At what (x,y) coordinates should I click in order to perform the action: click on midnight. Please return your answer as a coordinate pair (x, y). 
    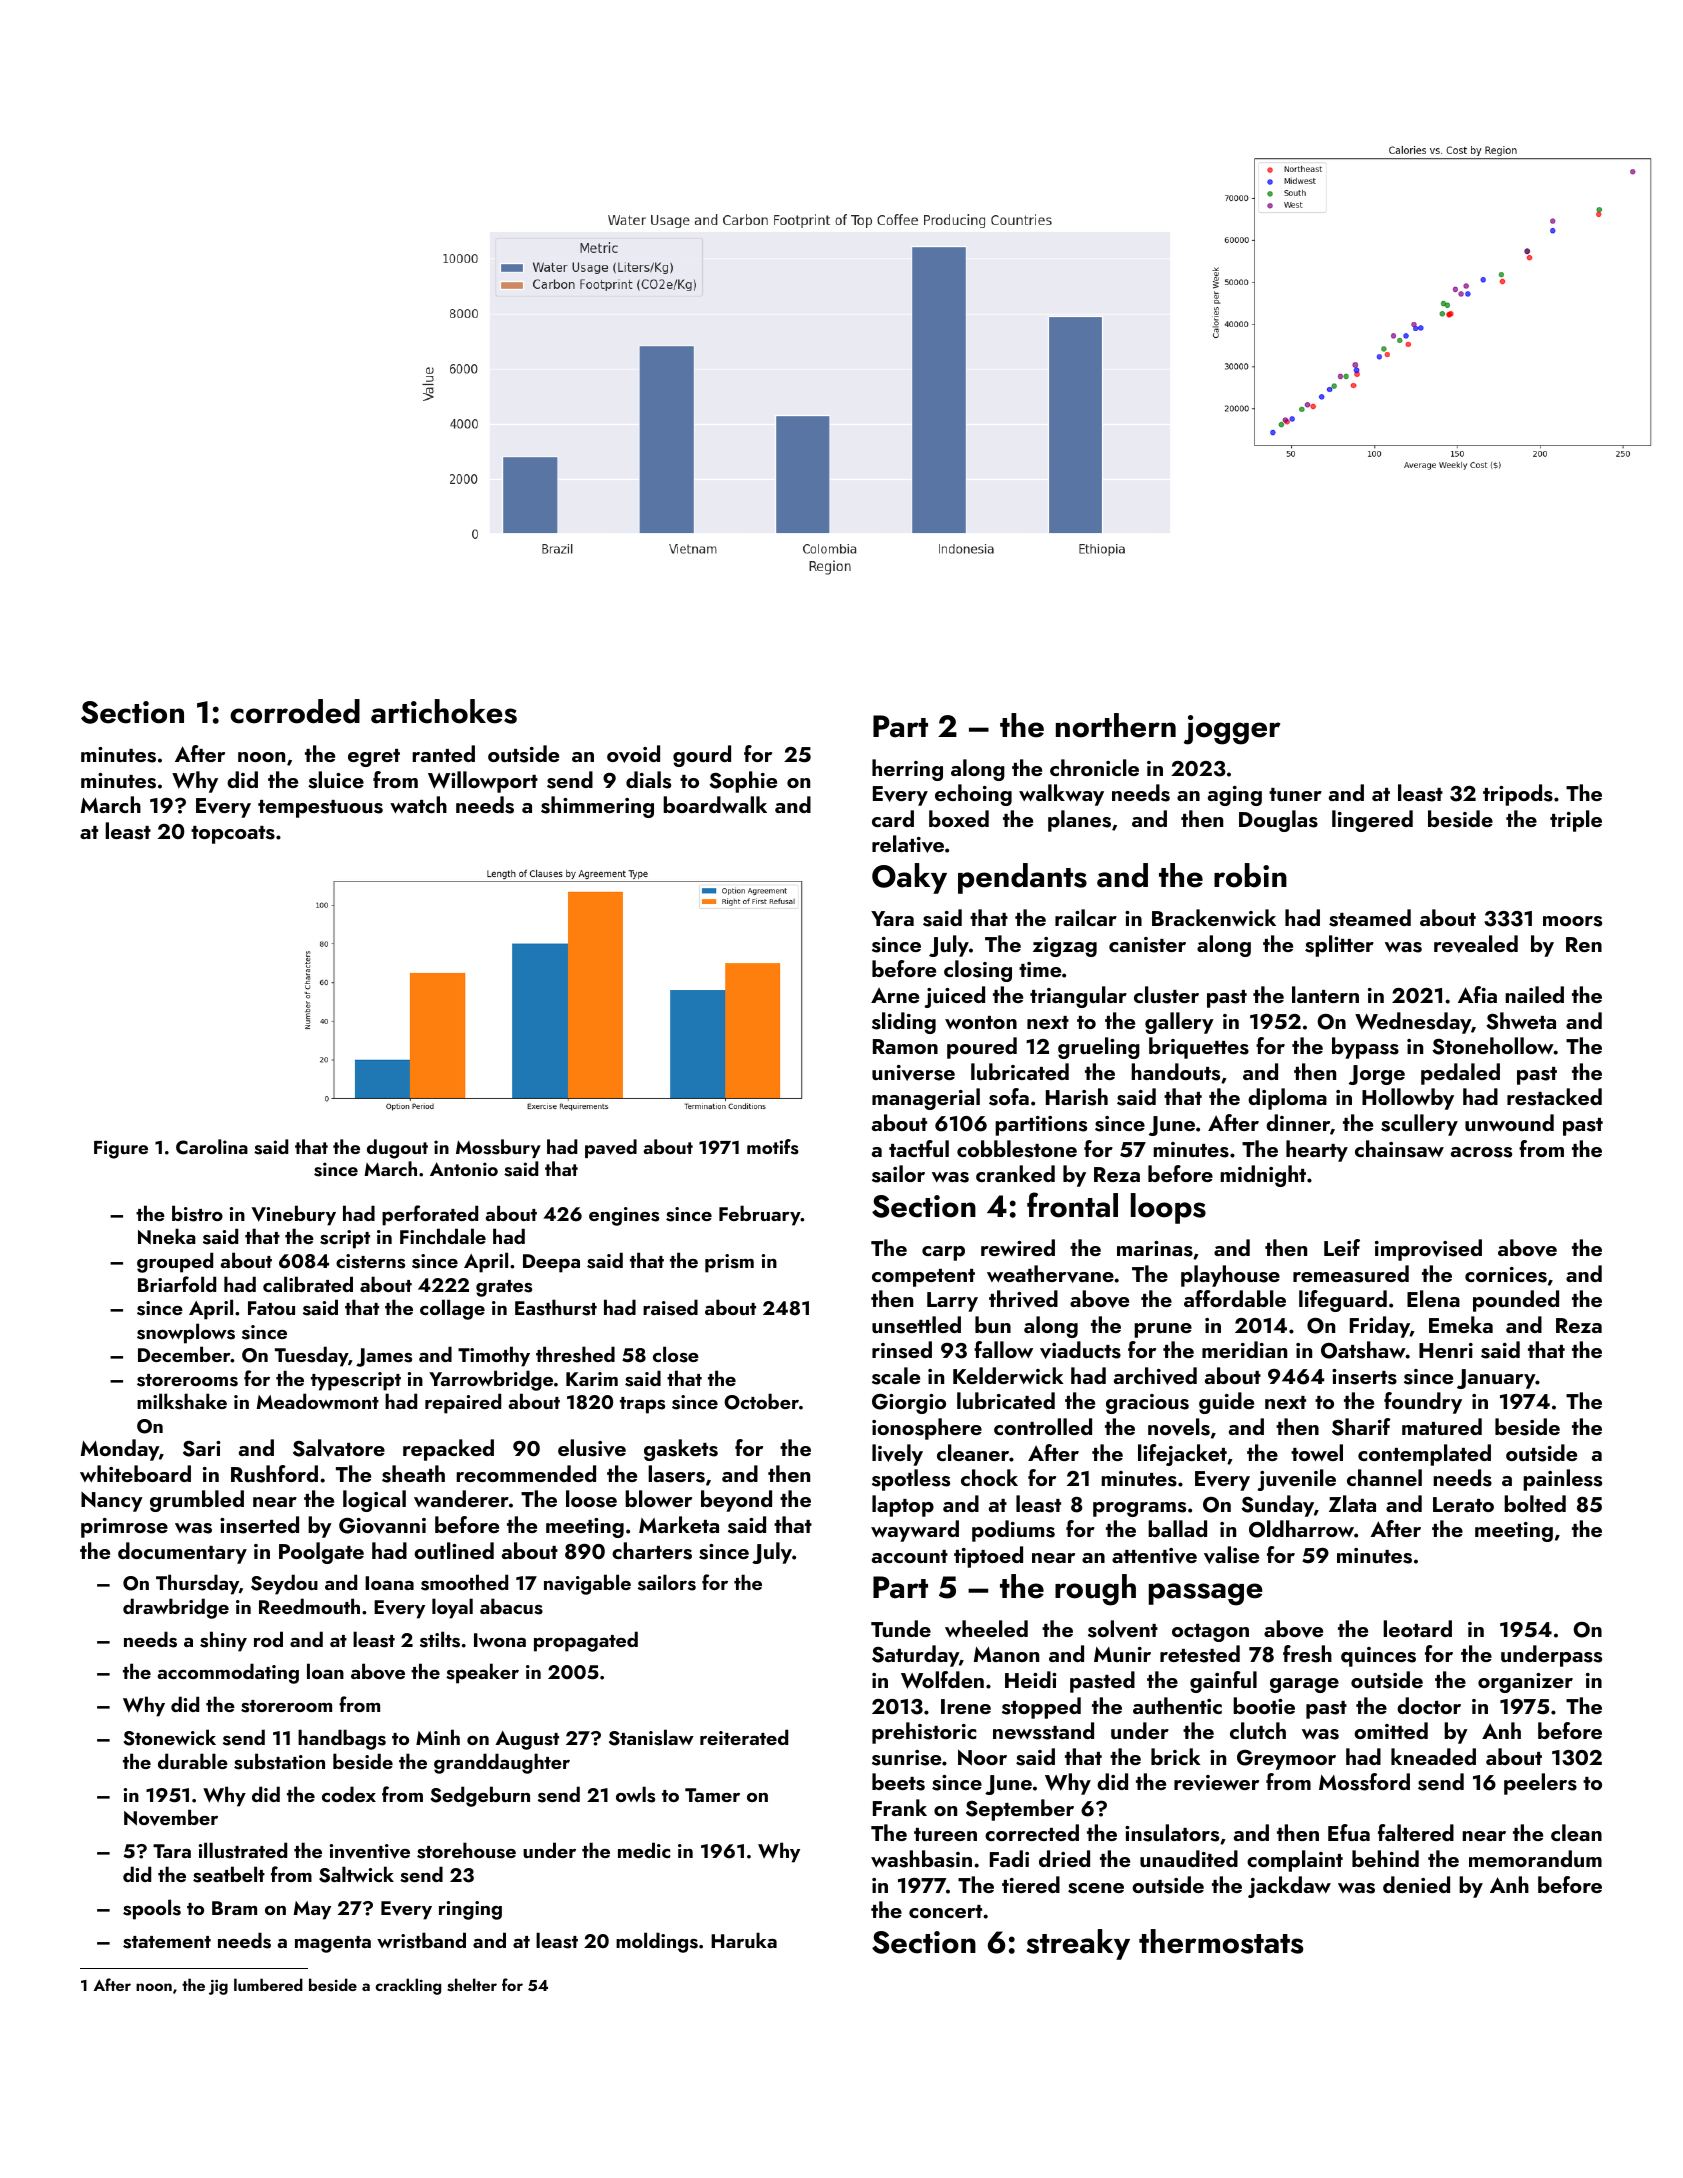
    Looking at the image, I should click on (1263, 1176).
